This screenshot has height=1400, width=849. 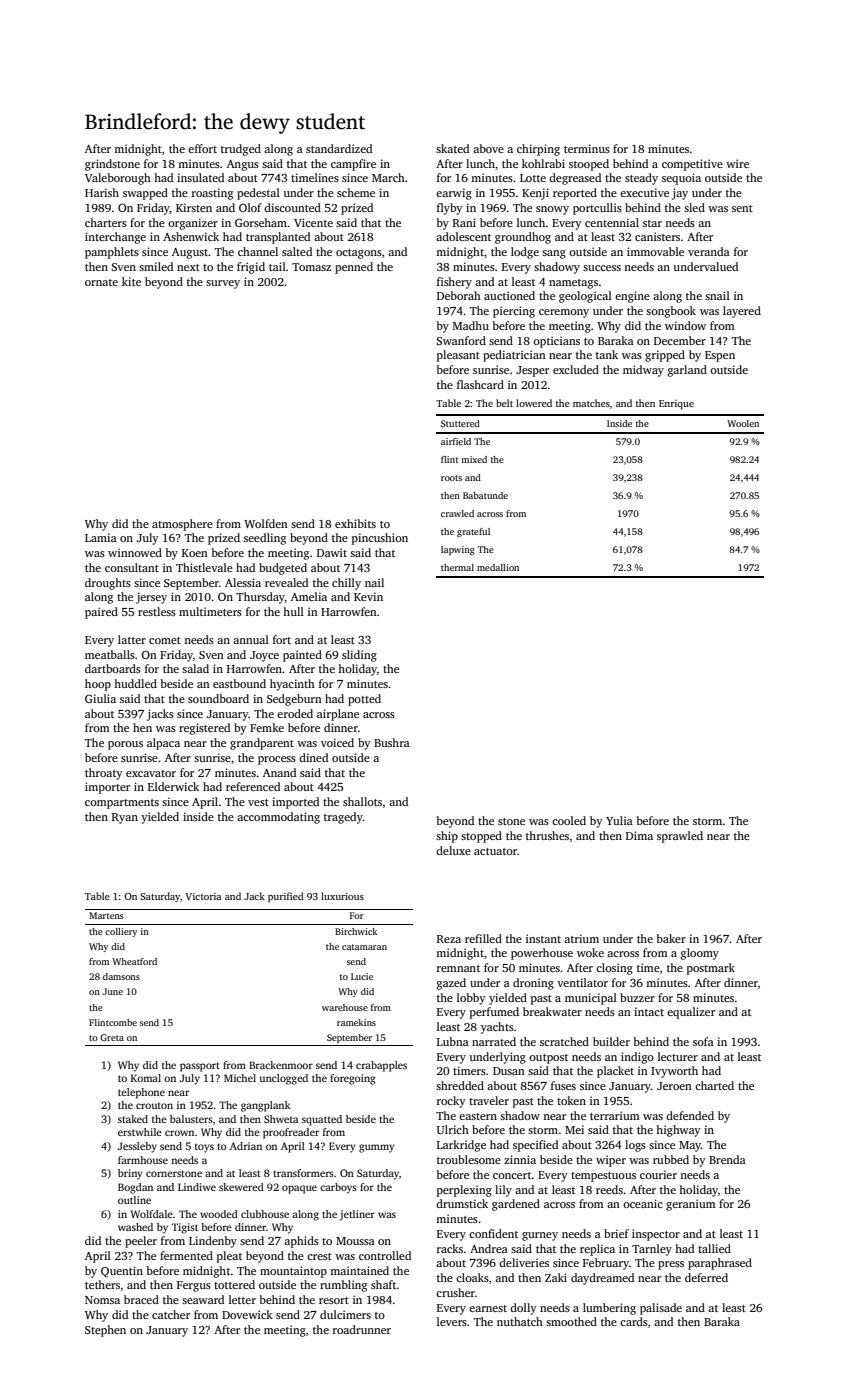 What do you see at coordinates (113, 991) in the screenshot?
I see `June` at bounding box center [113, 991].
